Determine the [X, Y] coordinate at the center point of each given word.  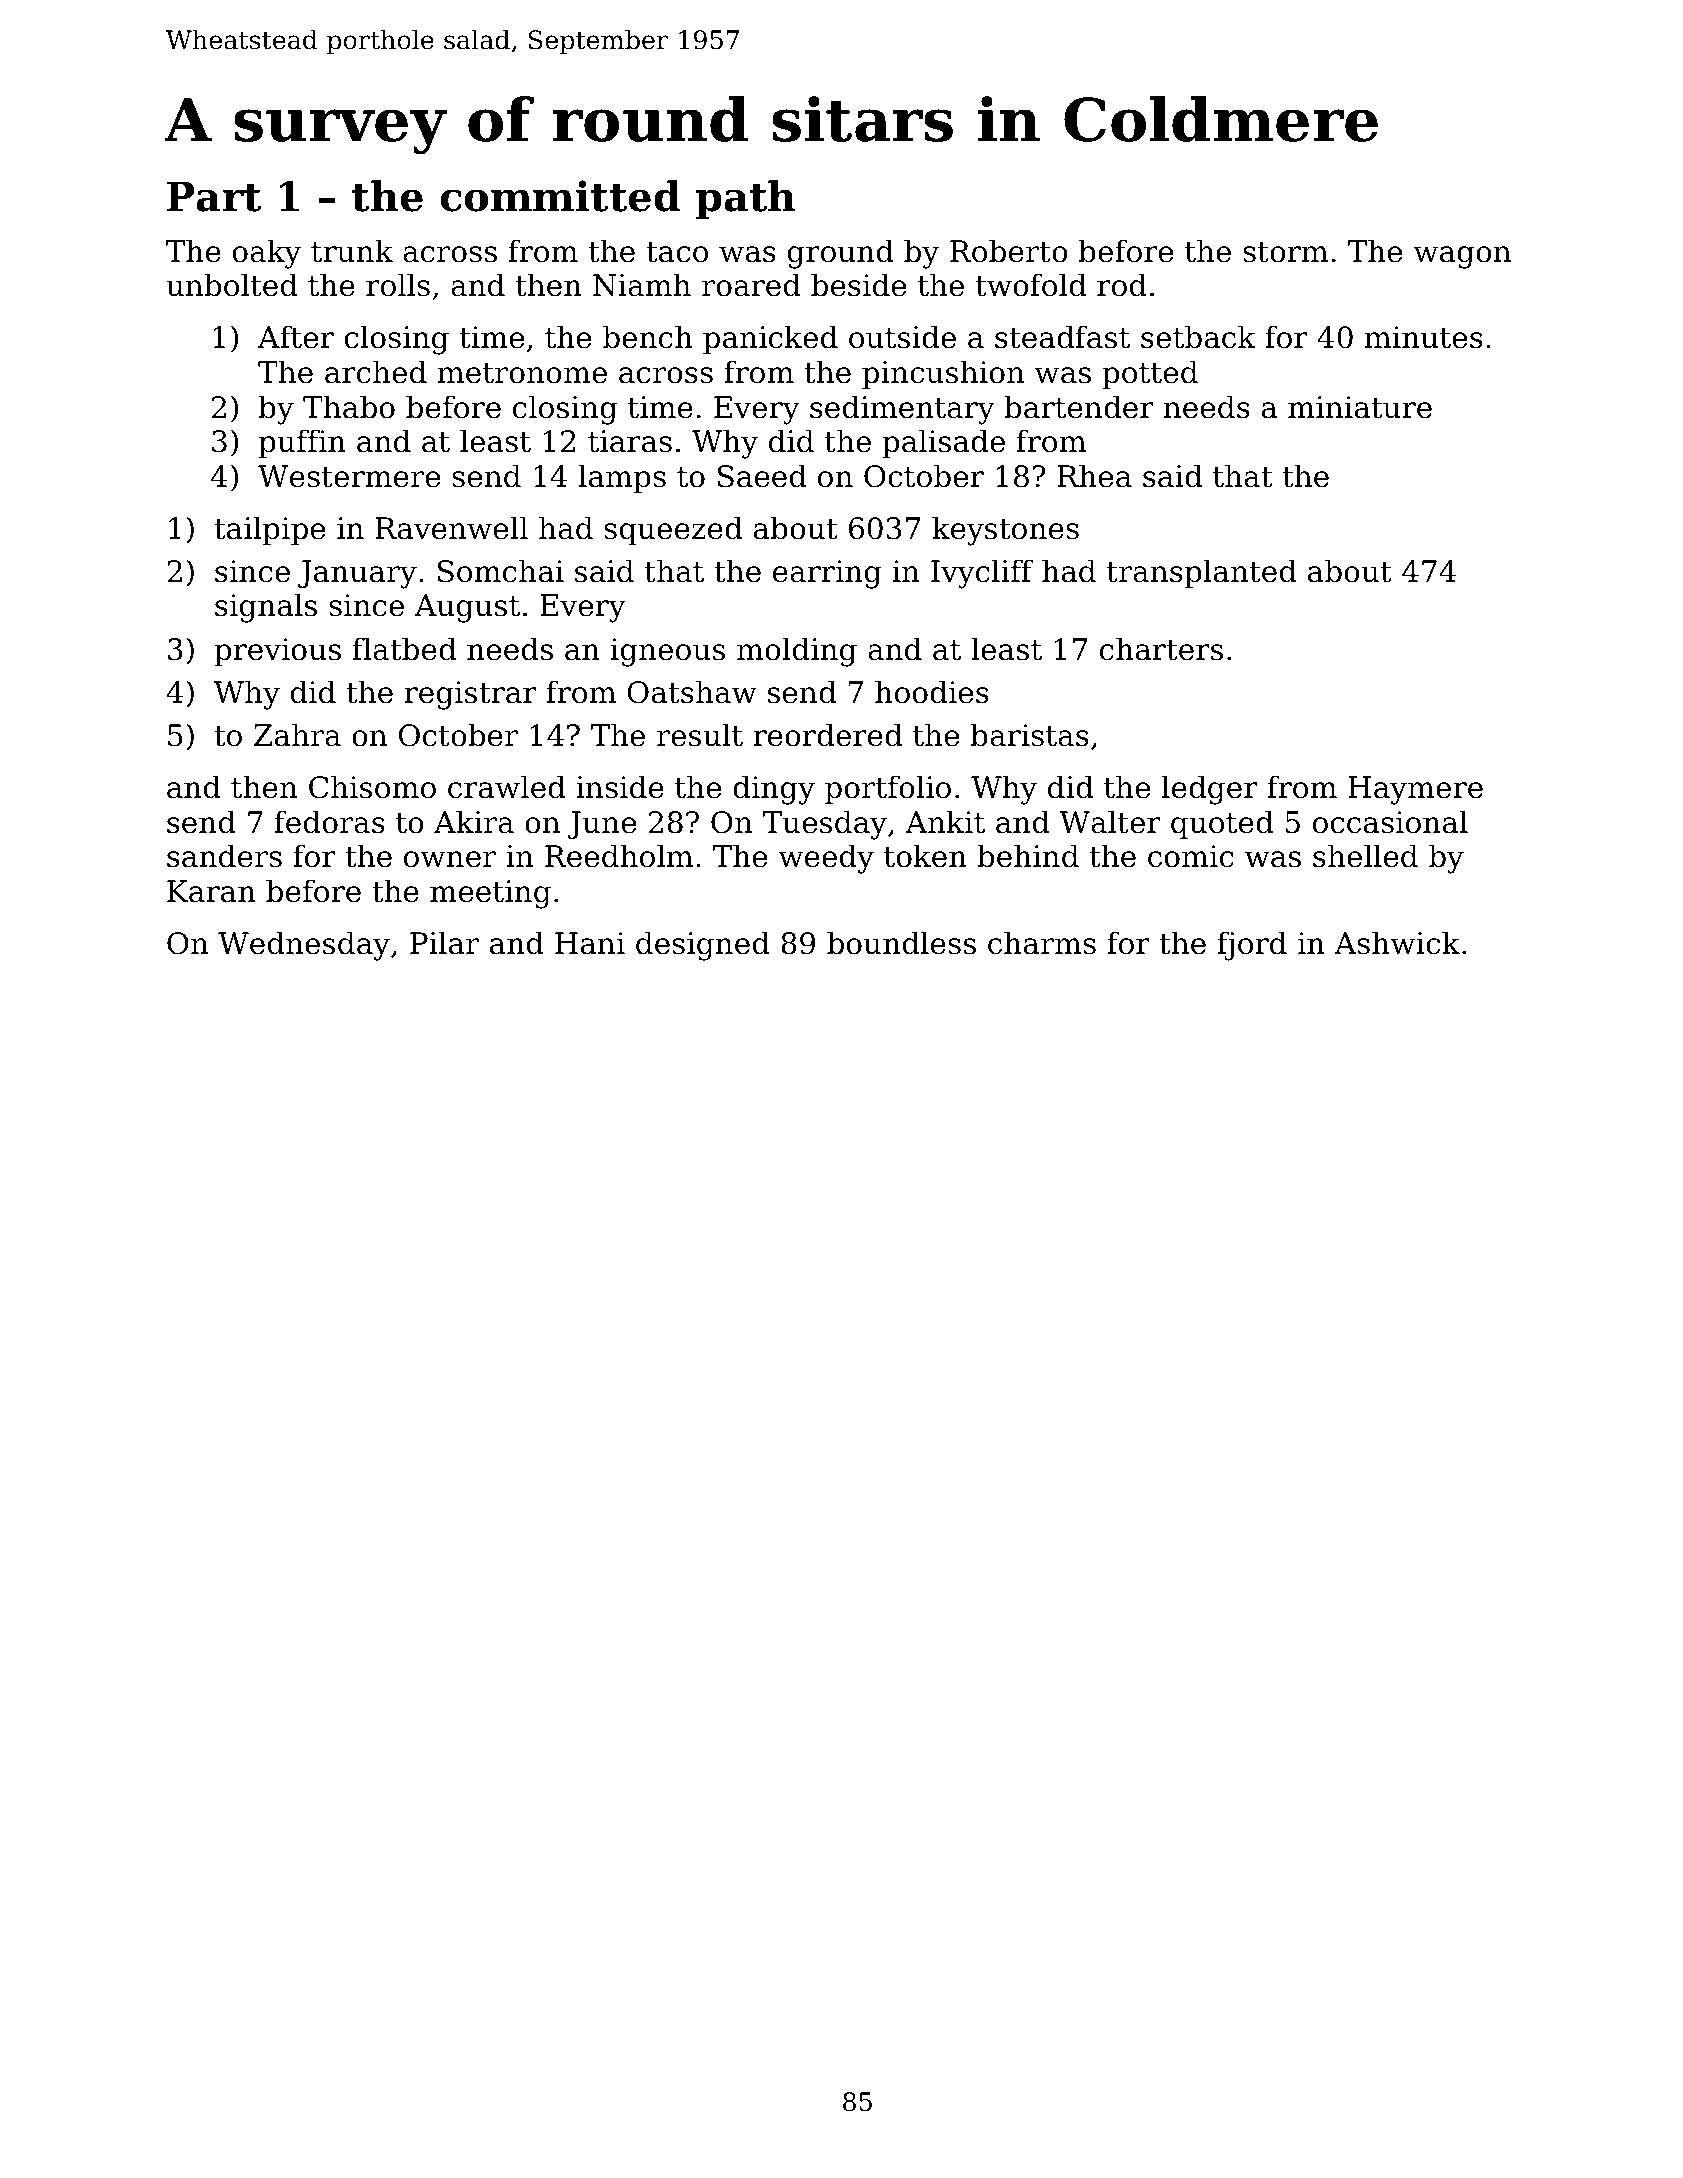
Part [214, 196]
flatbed [404, 649]
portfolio [888, 789]
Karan [211, 891]
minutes [1424, 337]
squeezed [673, 530]
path [746, 200]
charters [1161, 649]
